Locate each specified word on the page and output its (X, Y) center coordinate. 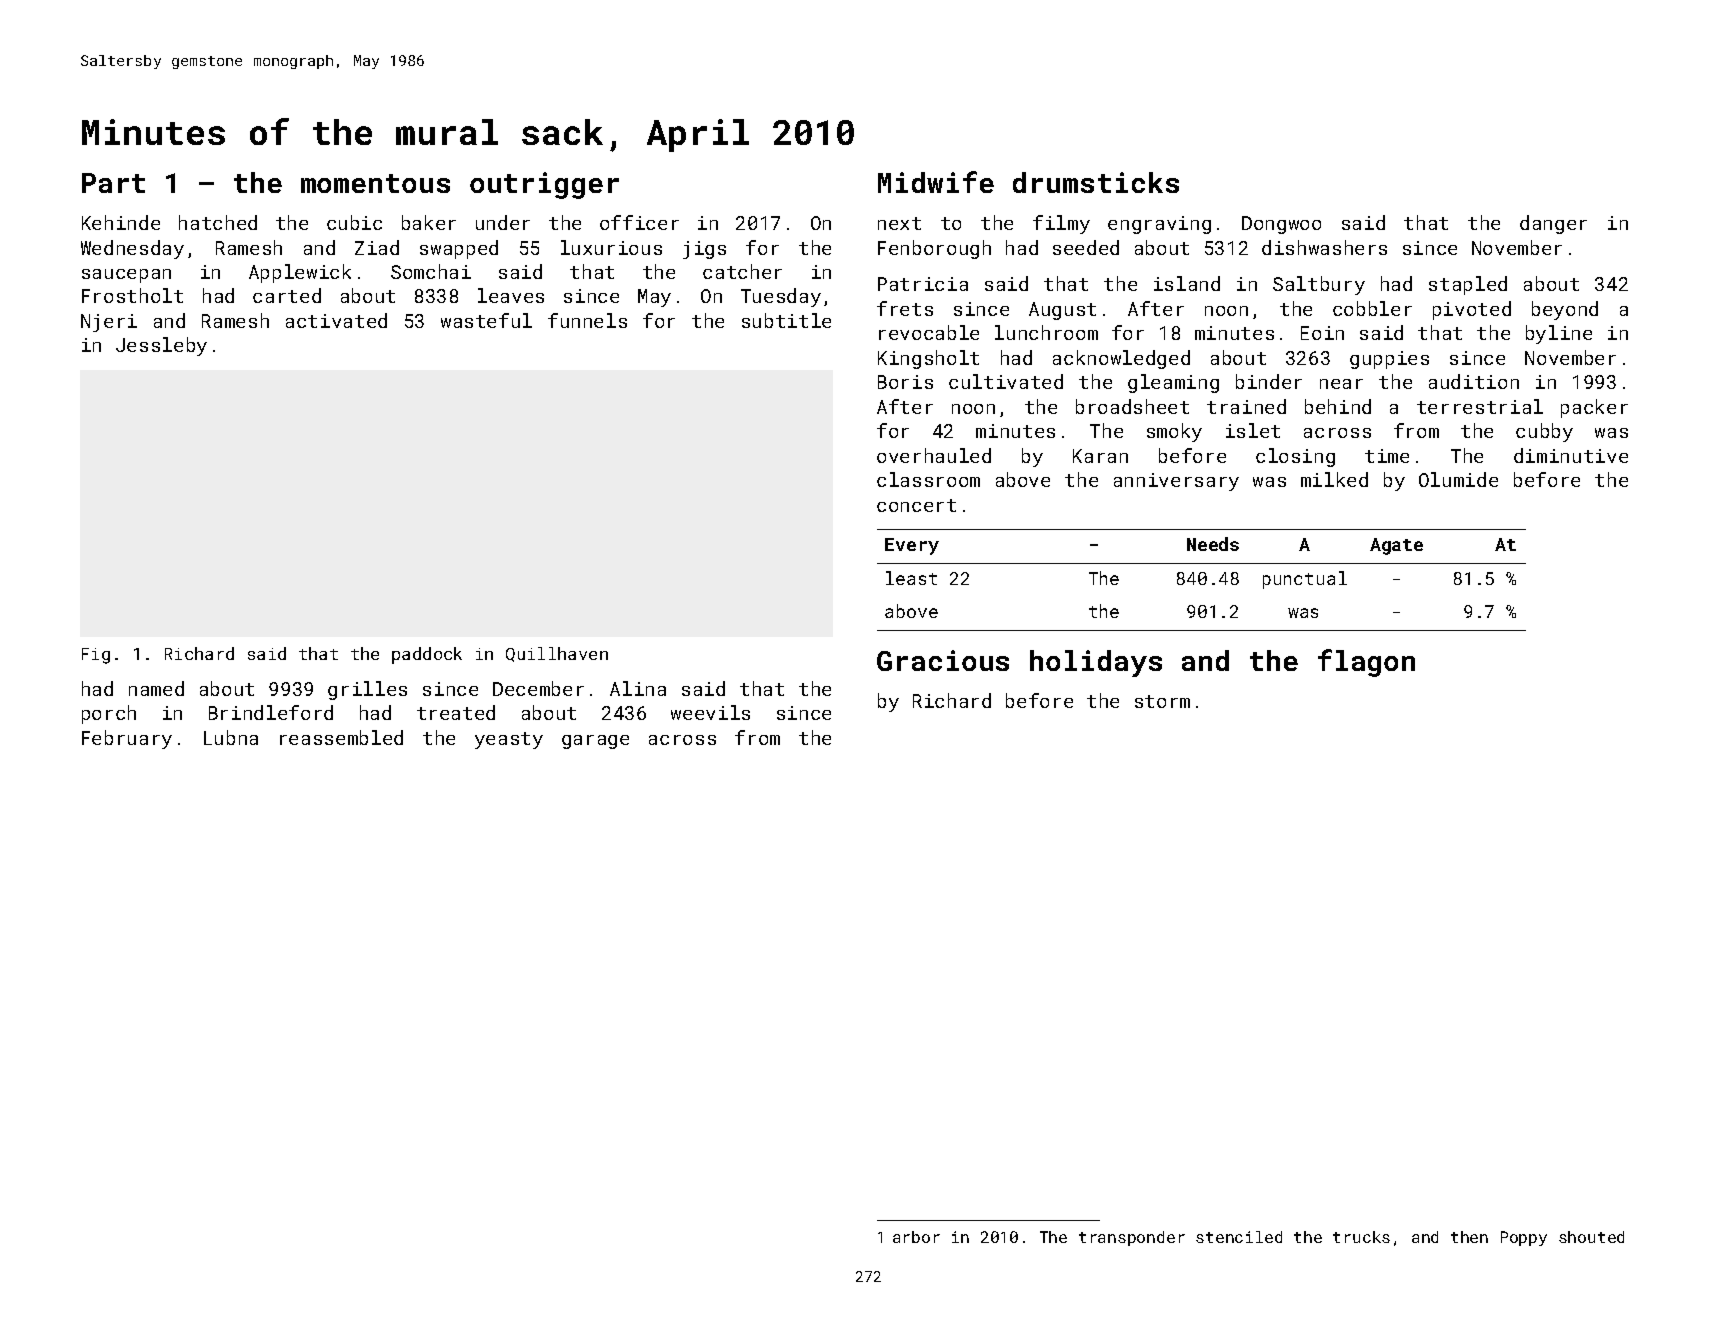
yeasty (509, 740)
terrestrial (1480, 406)
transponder (1132, 1238)
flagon (1366, 663)
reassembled (341, 737)
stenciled (1239, 1237)
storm (1162, 701)
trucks (1361, 1237)
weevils (710, 712)
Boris (905, 382)
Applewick (300, 273)
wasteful (486, 320)
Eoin (1322, 333)
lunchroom (1046, 332)
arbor (916, 1237)
